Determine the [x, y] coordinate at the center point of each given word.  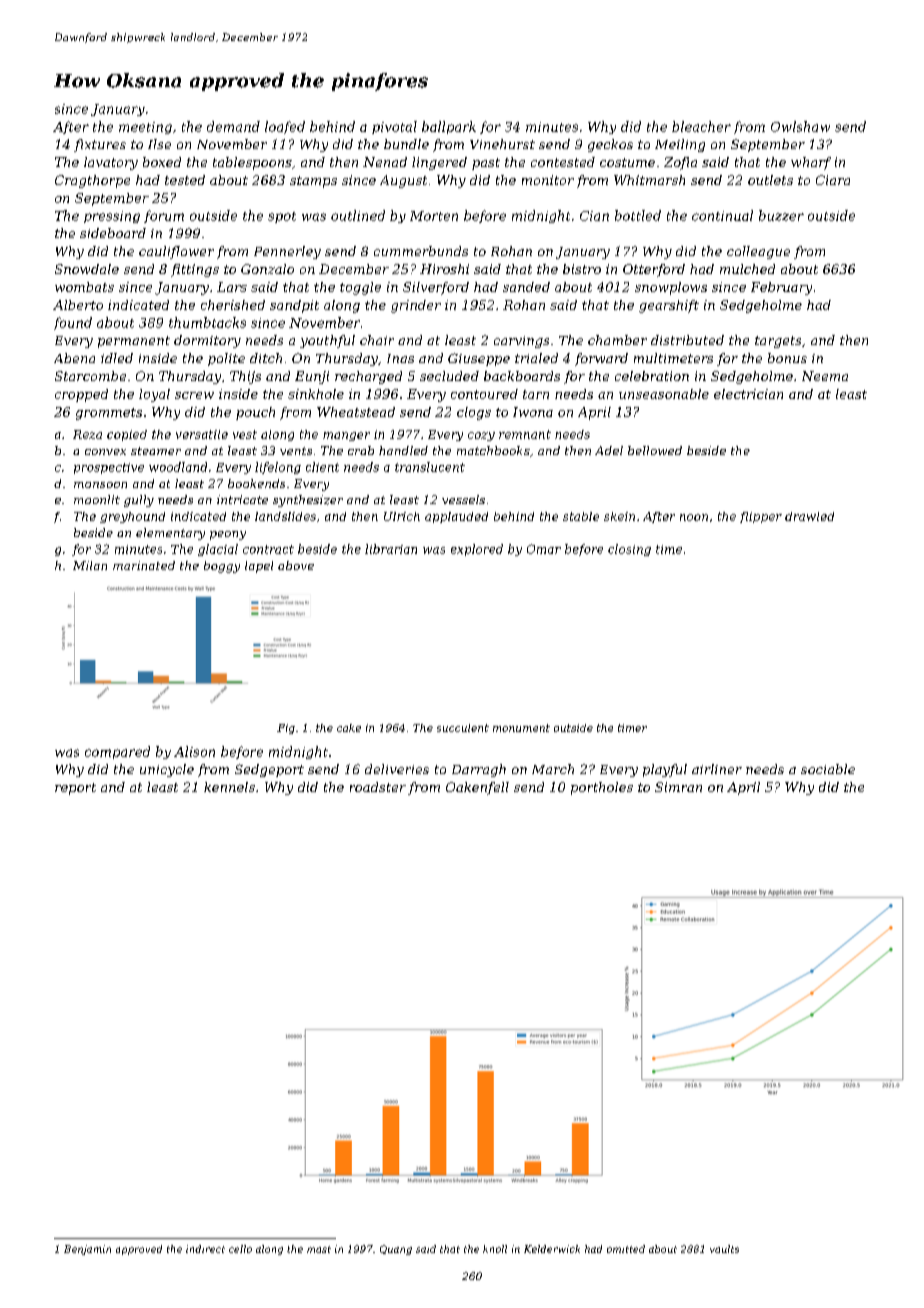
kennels [229, 787]
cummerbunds [421, 251]
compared [117, 752]
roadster [378, 787]
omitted [626, 1249]
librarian [391, 549]
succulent [463, 728]
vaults [724, 1249]
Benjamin [87, 1250]
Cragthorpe [92, 181]
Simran [678, 787]
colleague [758, 252]
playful [665, 770]
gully [139, 501]
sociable [828, 769]
